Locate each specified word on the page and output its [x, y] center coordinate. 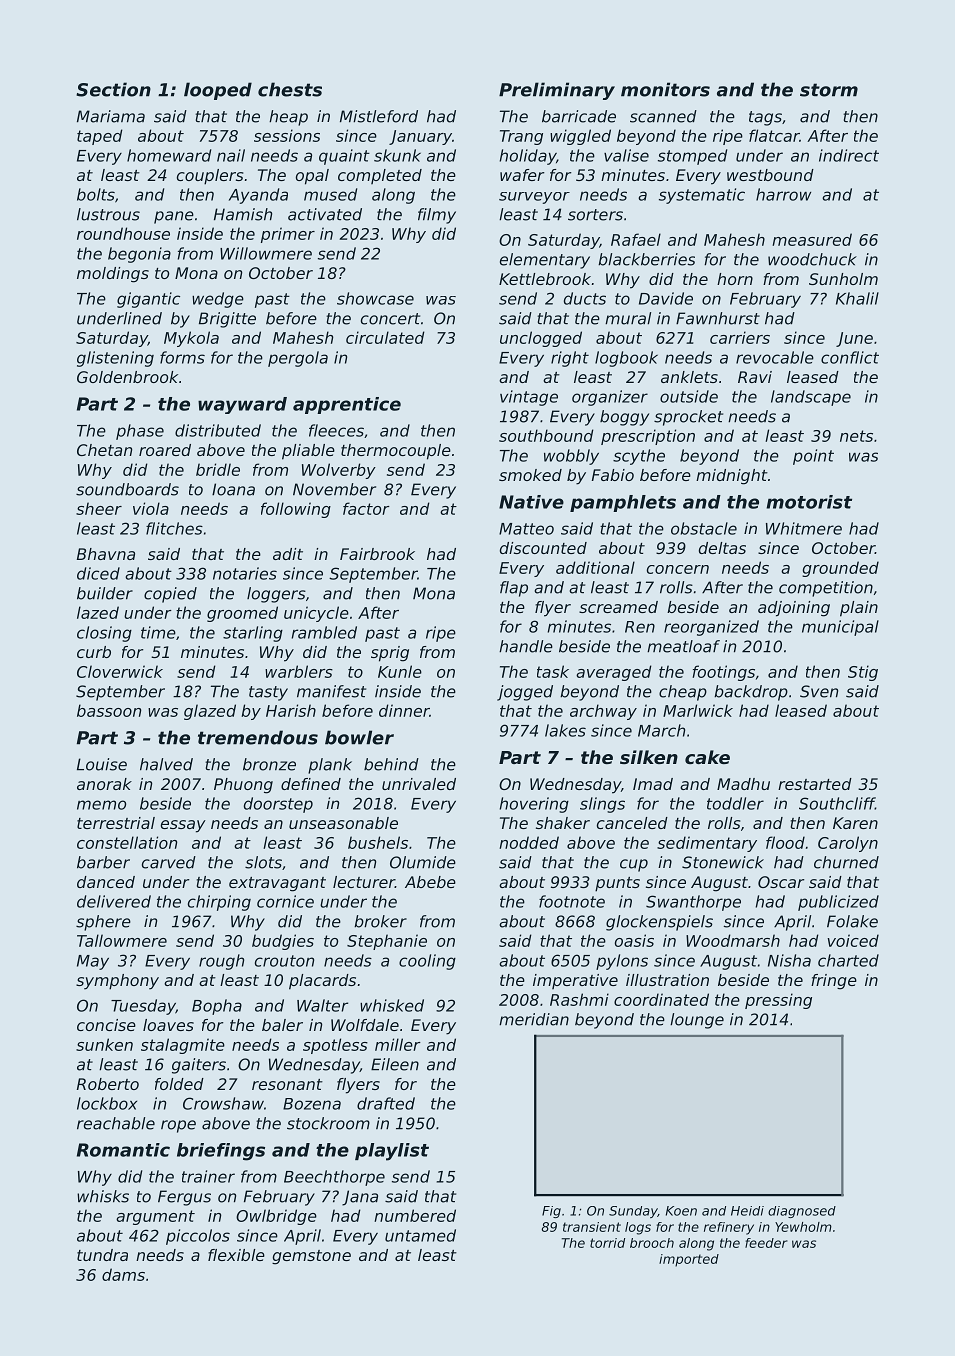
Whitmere [804, 528]
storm [829, 90]
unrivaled [419, 784]
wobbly [571, 457]
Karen [855, 823]
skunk [397, 155]
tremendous [258, 737]
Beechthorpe [334, 1178]
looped [218, 91]
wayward [242, 405]
